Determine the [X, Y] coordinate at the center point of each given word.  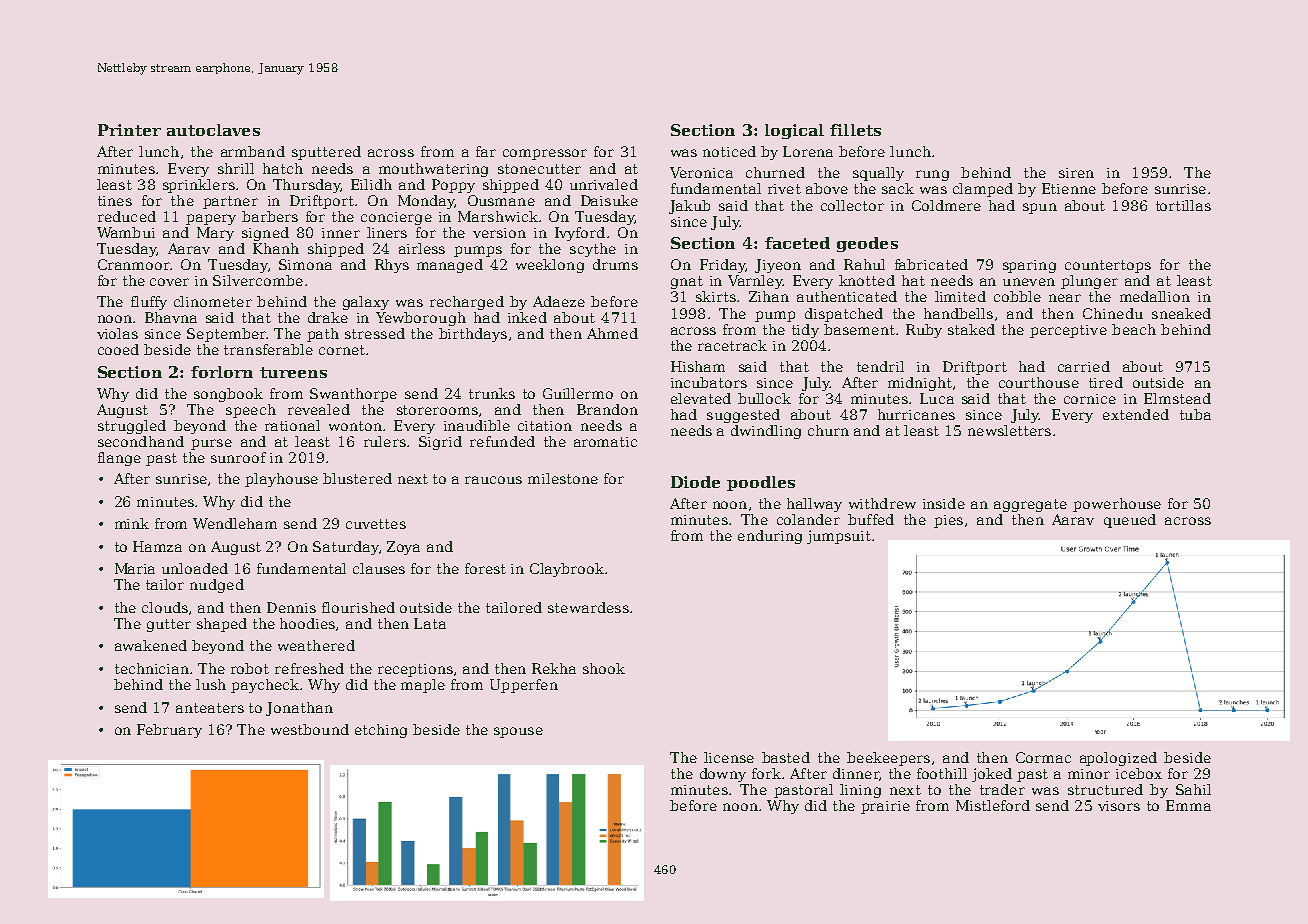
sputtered [326, 153]
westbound [310, 729]
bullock [764, 398]
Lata [430, 623]
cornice [1090, 399]
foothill [942, 773]
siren [1076, 173]
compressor [545, 154]
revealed [319, 409]
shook [604, 668]
